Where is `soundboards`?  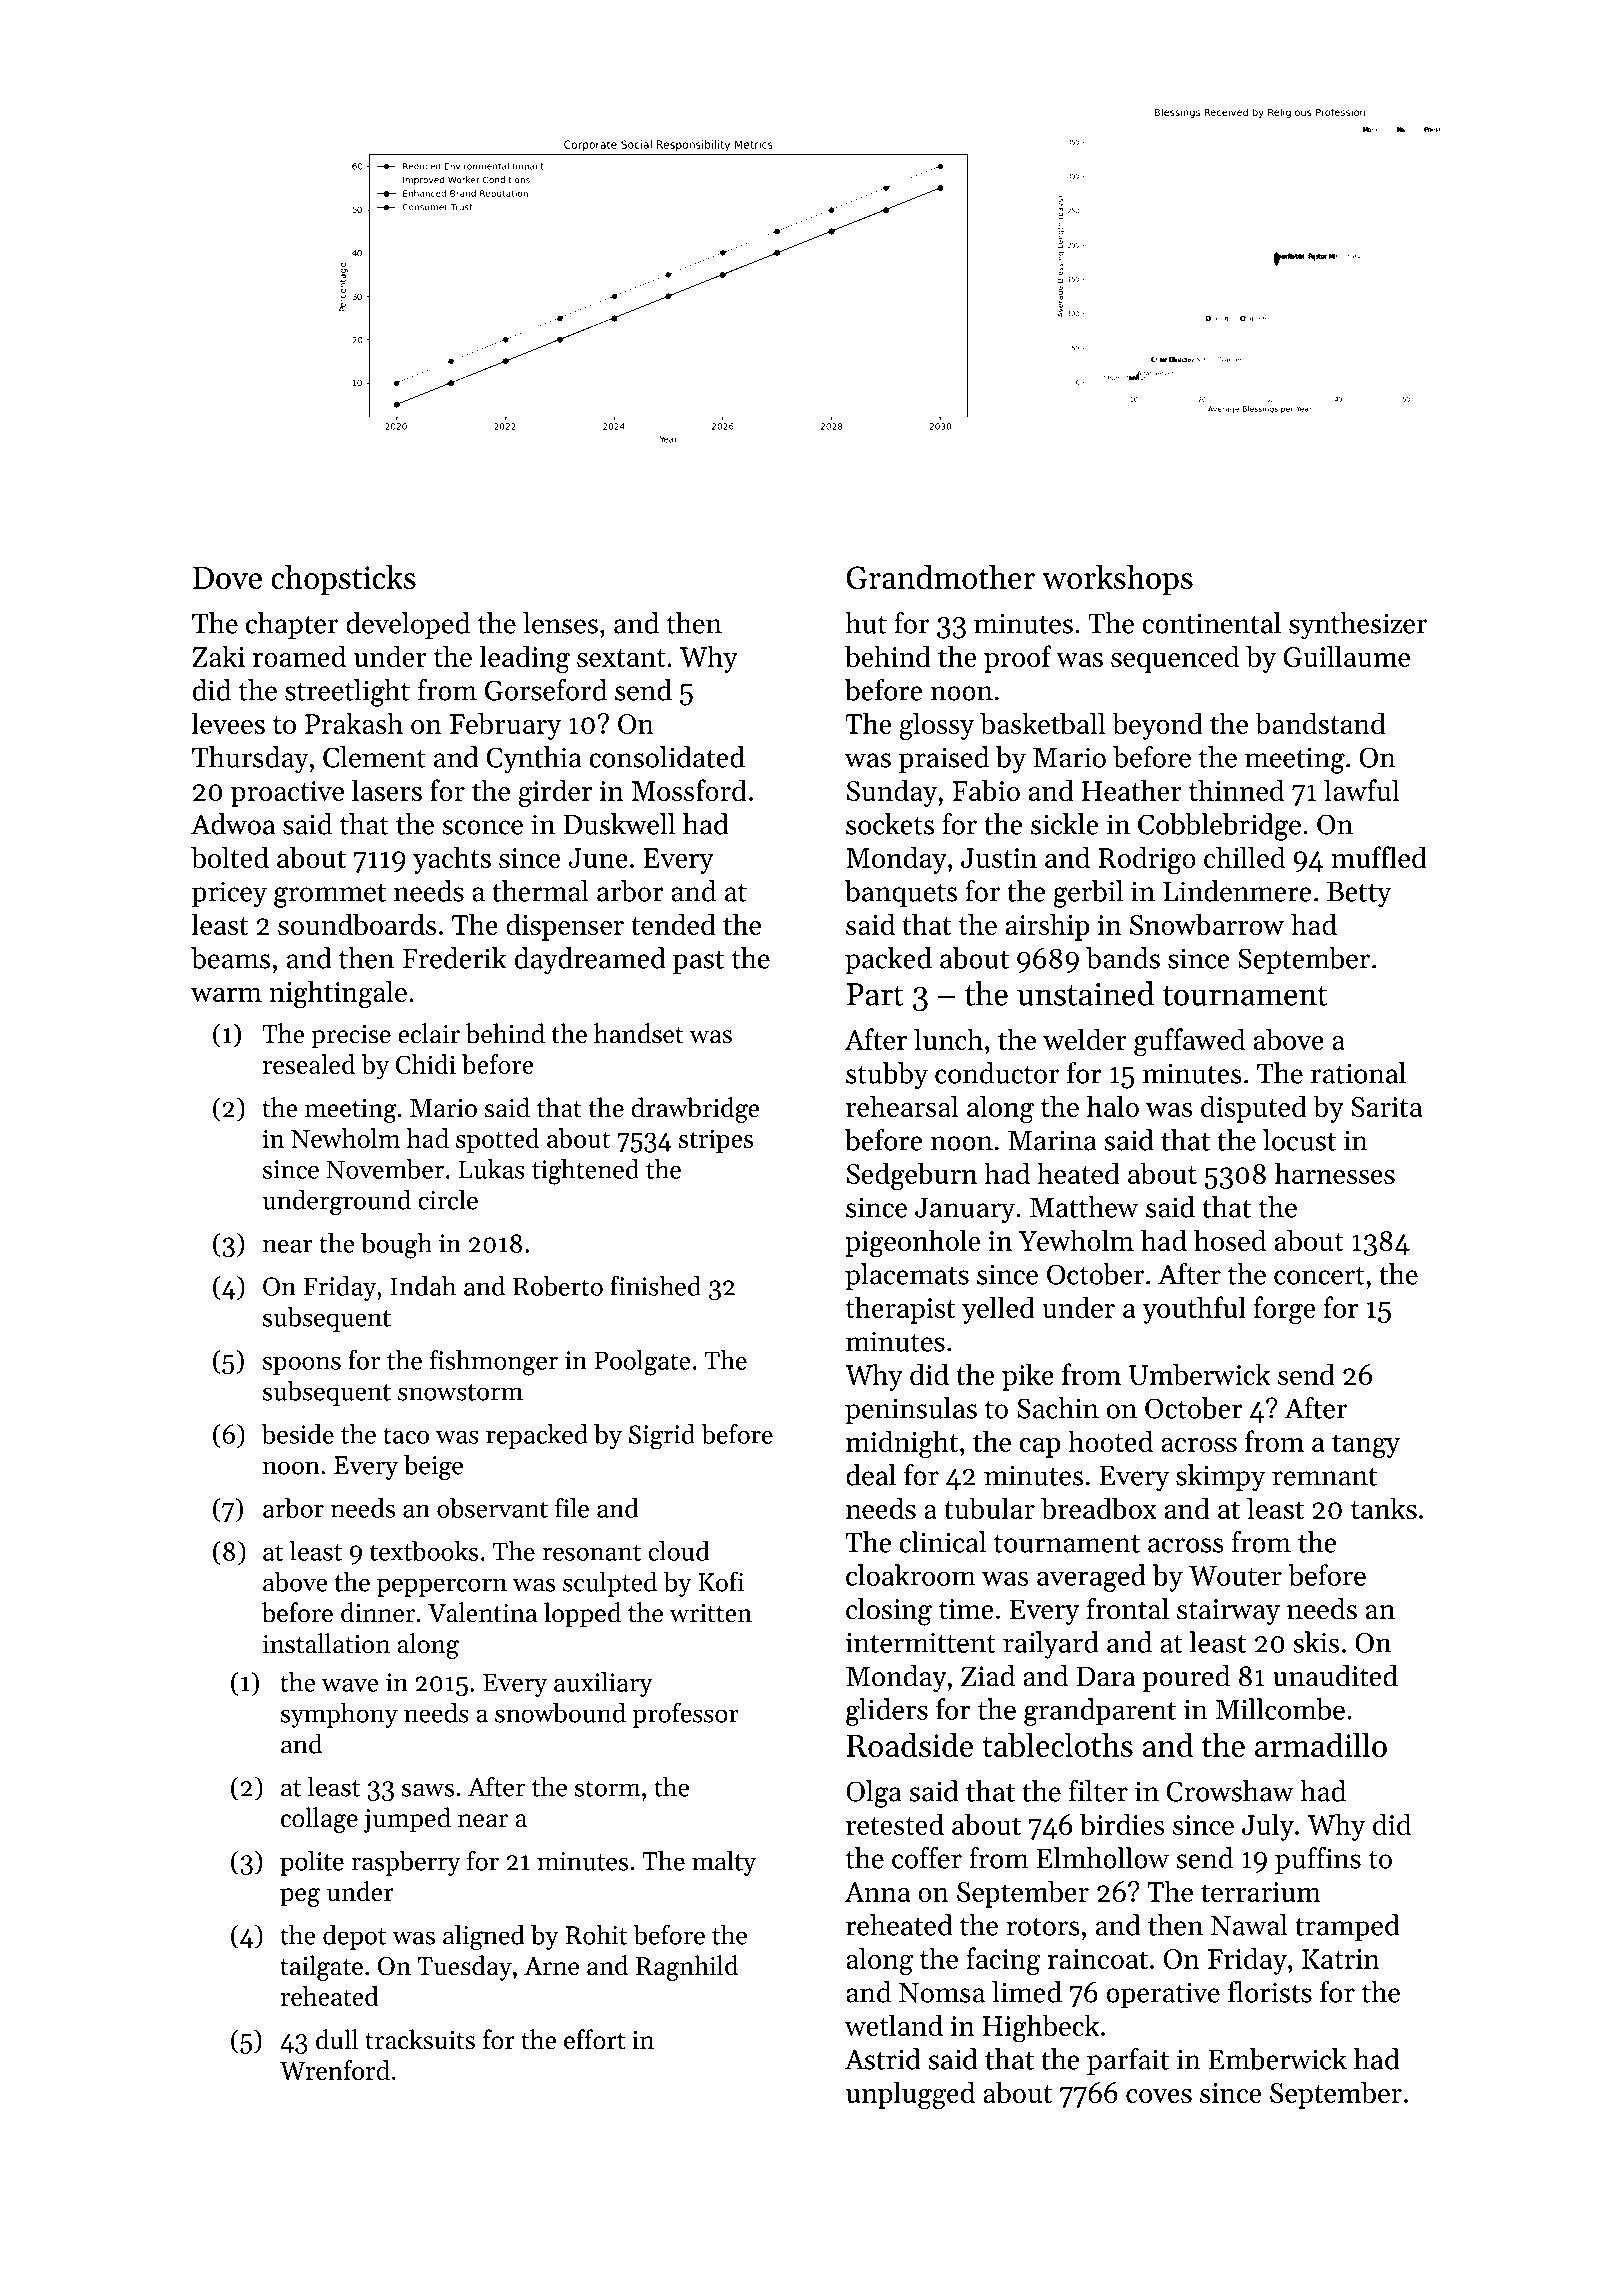
soundboards is located at coordinates (357, 924).
